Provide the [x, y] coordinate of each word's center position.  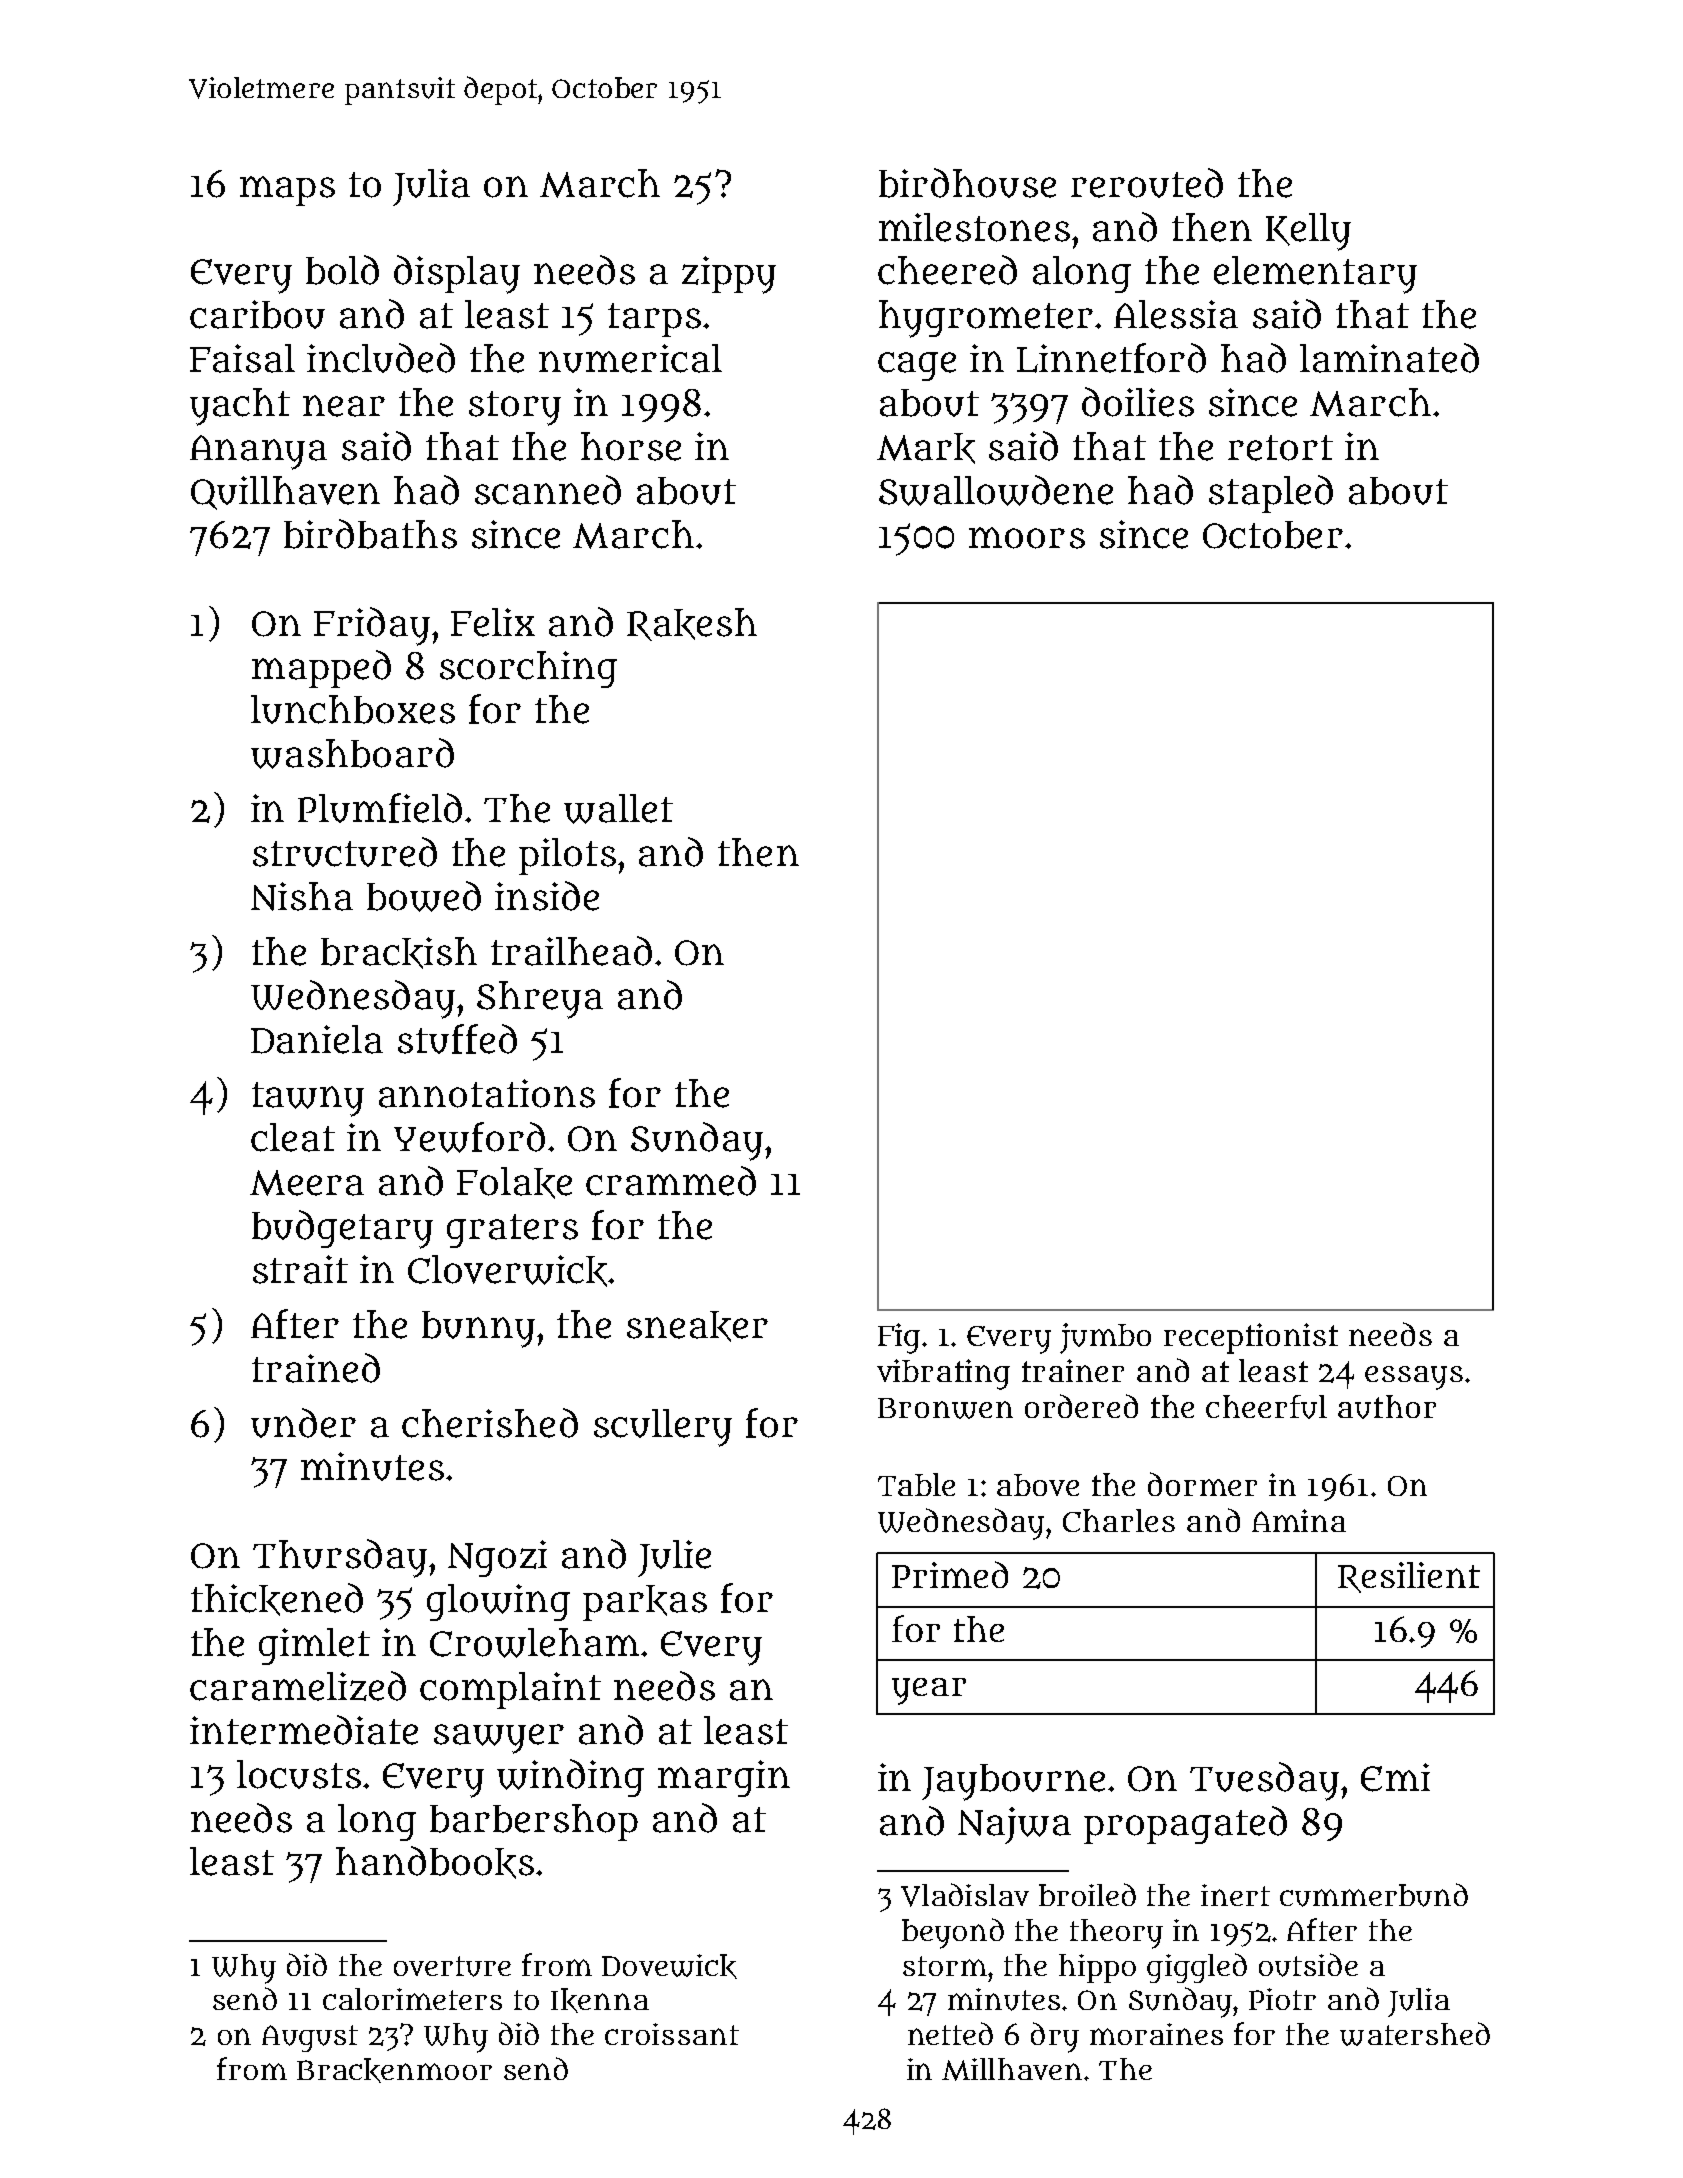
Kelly [1308, 232]
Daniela [317, 1039]
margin [724, 1778]
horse [631, 446]
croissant [672, 2034]
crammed [671, 1181]
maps [287, 191]
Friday [372, 626]
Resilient [1409, 1577]
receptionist [1251, 1338]
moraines [1156, 2034]
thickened [277, 1599]
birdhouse [967, 183]
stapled [1271, 494]
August [310, 2038]
